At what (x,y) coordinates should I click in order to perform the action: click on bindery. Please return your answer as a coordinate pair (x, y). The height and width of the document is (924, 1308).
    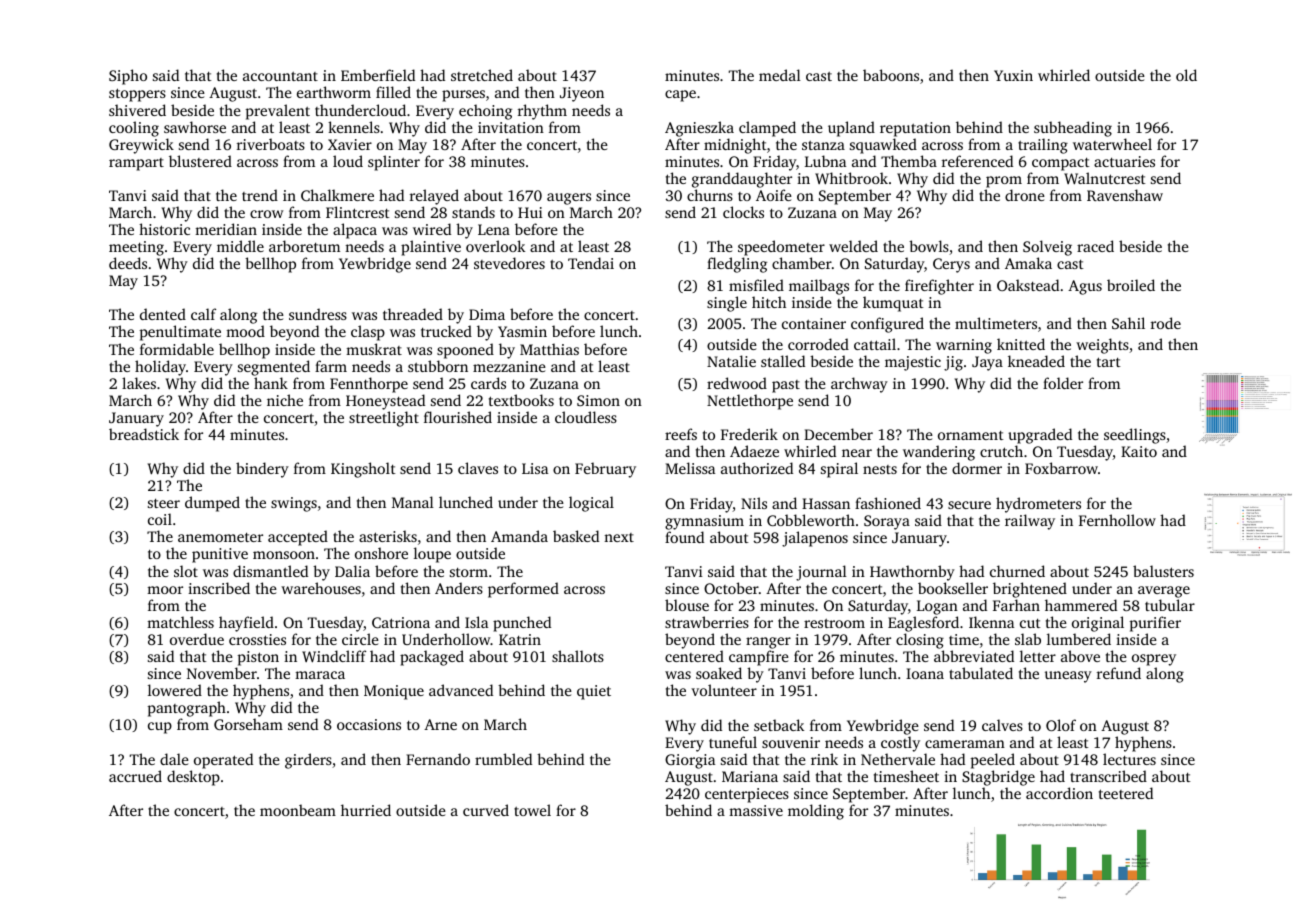
    Looking at the image, I should click on (262, 470).
